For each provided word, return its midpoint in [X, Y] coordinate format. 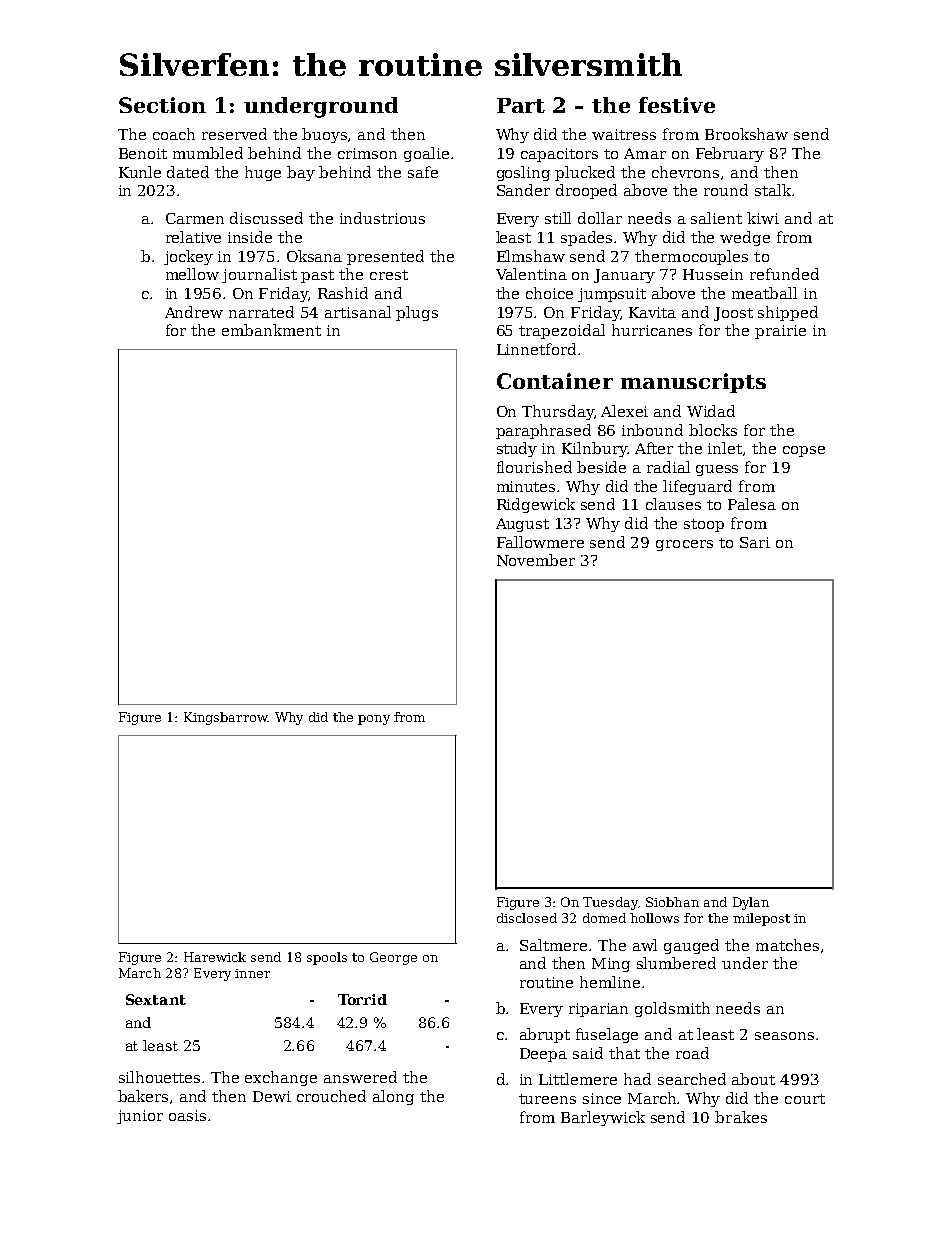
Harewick [215, 957]
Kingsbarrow [226, 718]
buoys [324, 135]
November [536, 560]
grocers [684, 545]
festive [677, 105]
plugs [417, 313]
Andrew [194, 312]
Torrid [362, 999]
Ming [611, 965]
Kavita [652, 312]
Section [162, 105]
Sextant [156, 999]
